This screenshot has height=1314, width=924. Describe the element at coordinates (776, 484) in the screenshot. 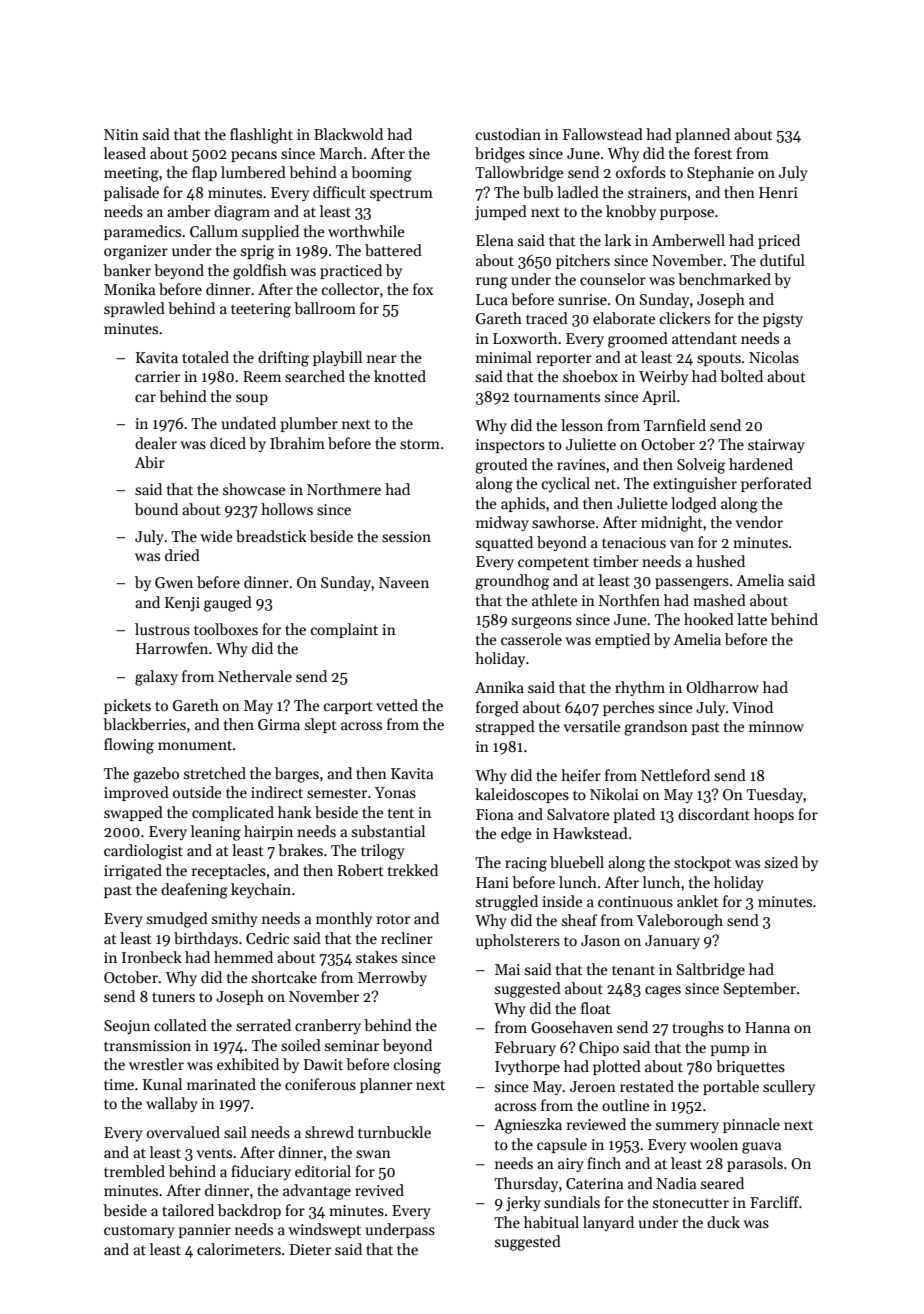

I see `perforated` at that location.
